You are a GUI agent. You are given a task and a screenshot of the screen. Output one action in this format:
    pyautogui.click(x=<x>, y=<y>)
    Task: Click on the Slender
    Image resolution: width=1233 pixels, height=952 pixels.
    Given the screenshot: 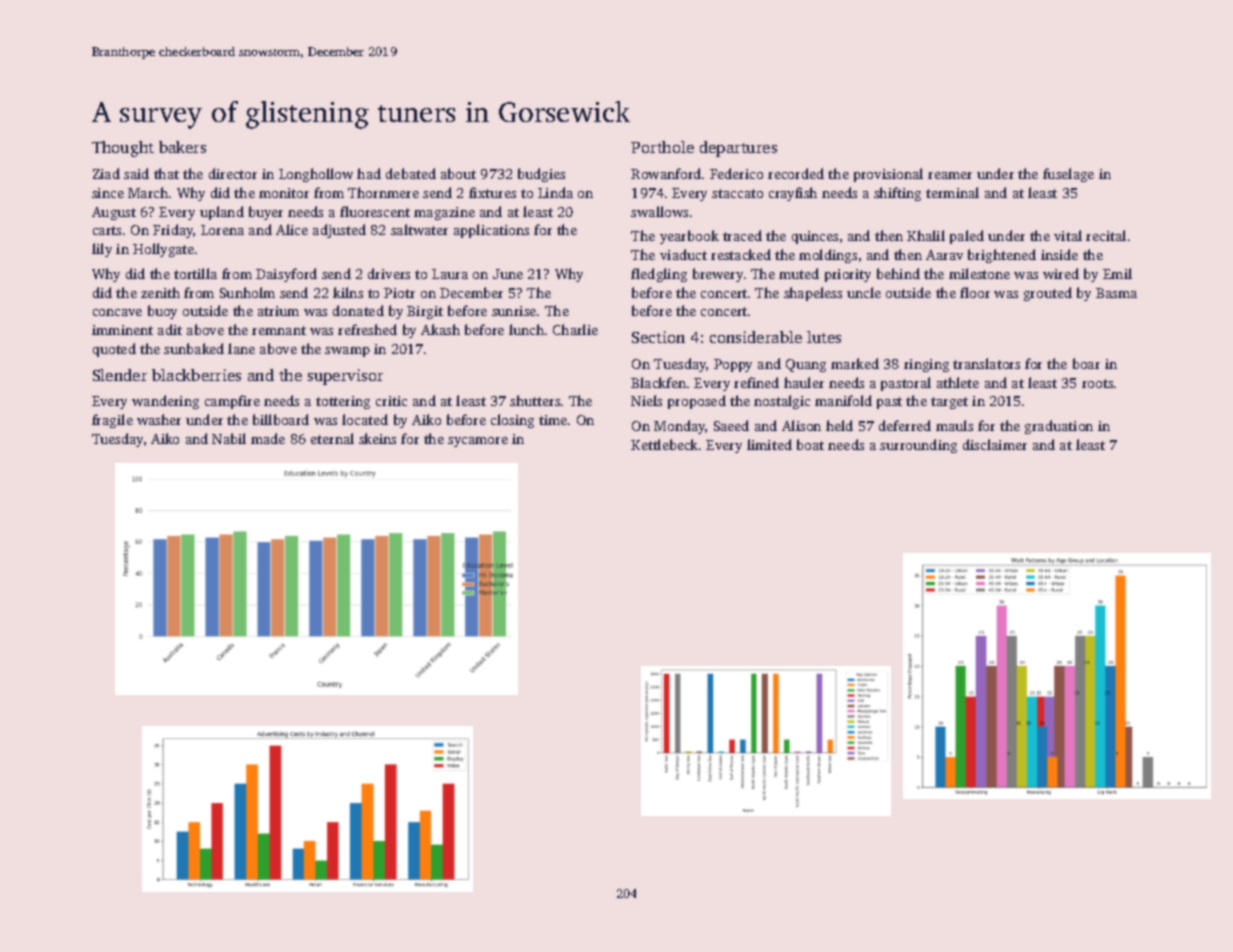 What is the action you would take?
    pyautogui.click(x=120, y=375)
